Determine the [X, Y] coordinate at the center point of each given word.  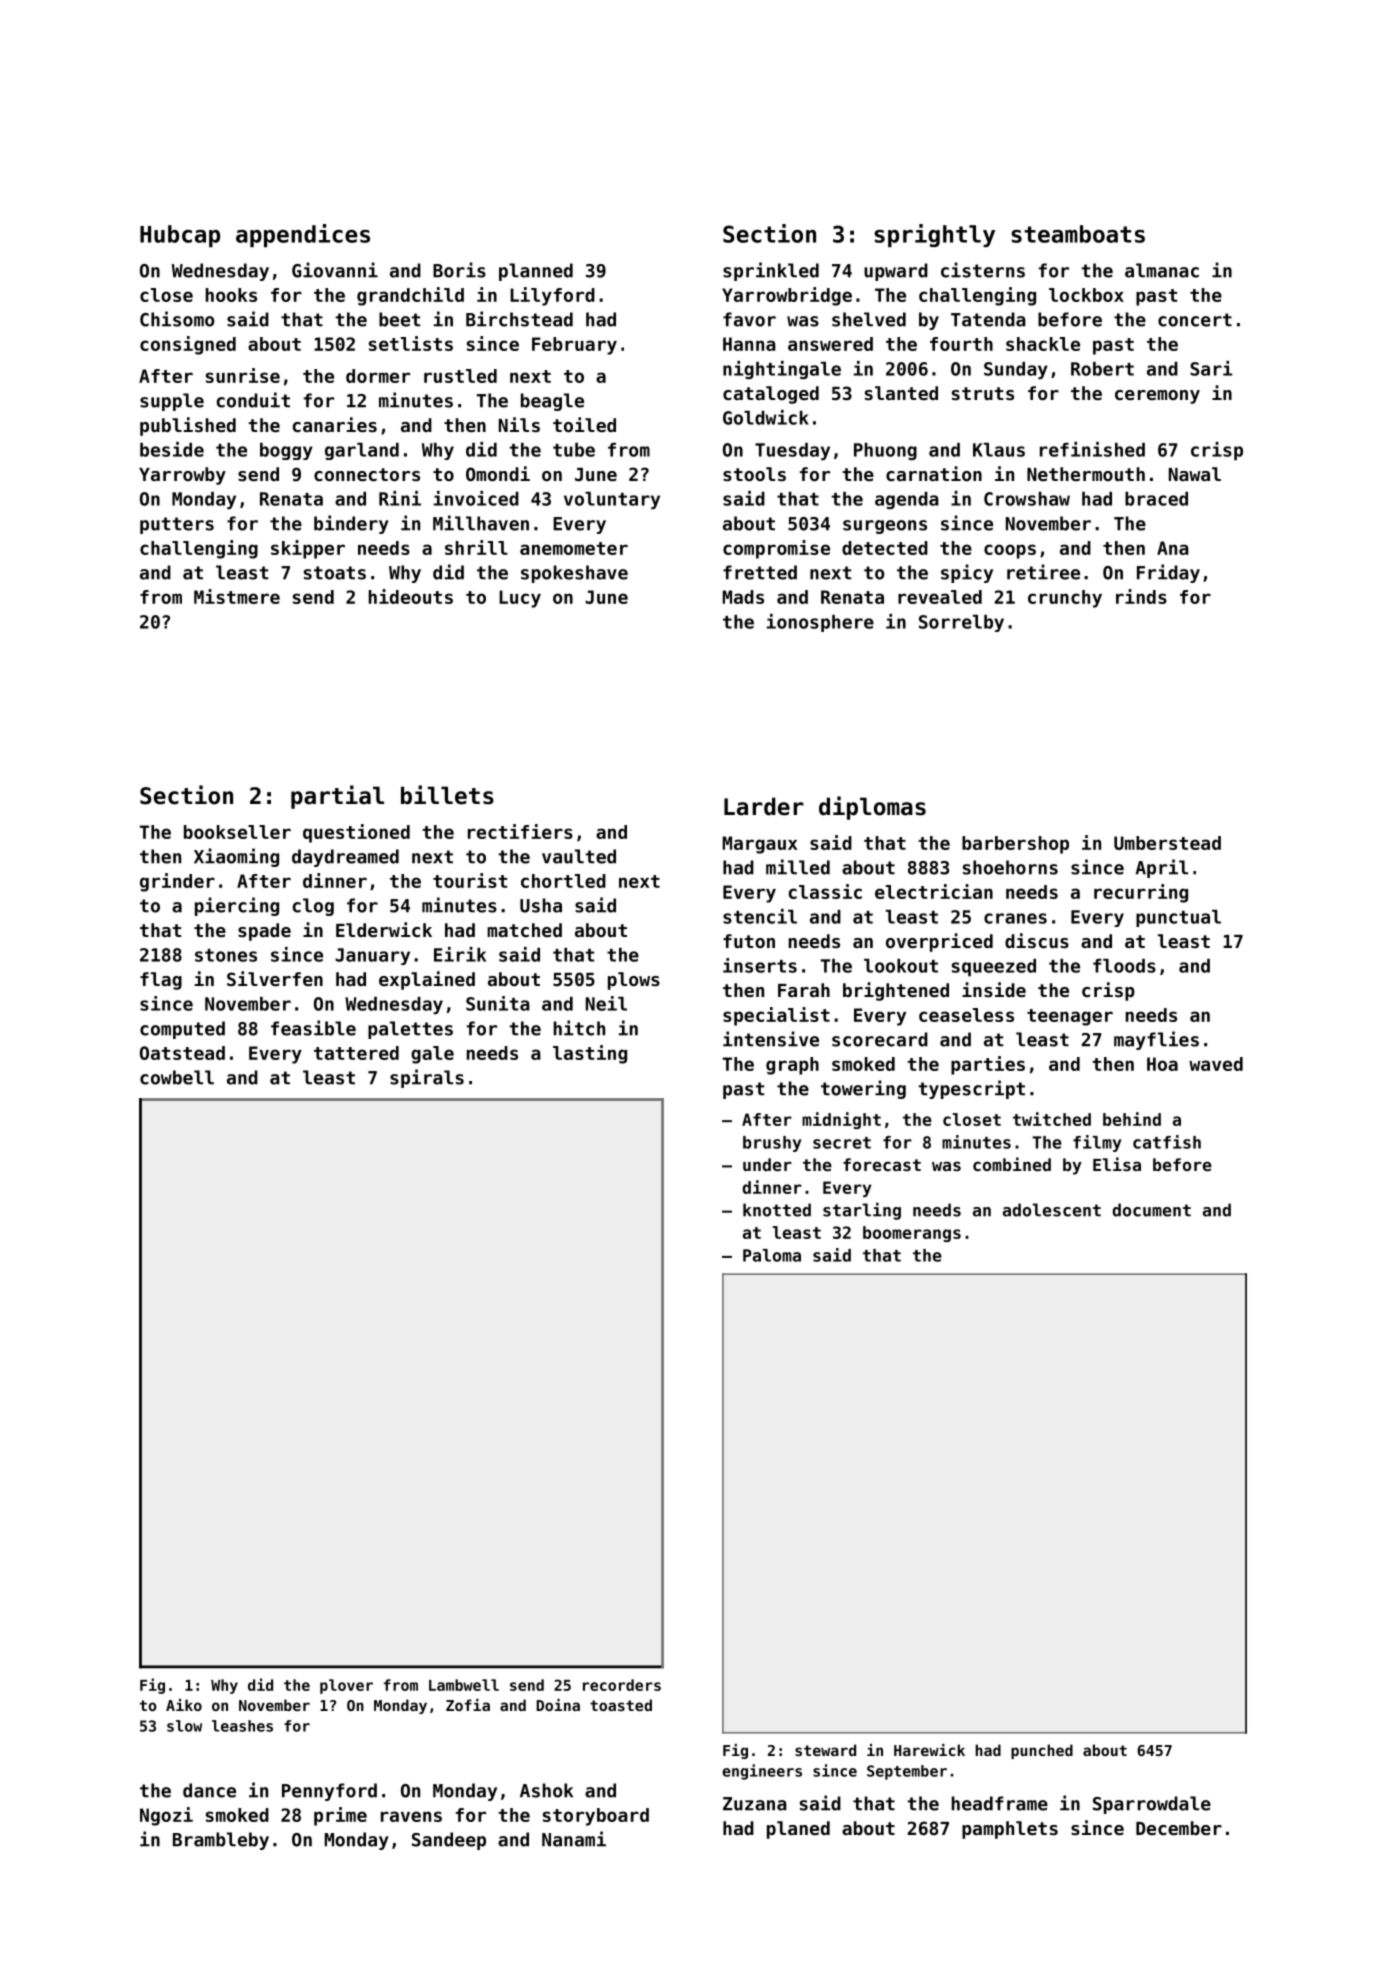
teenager [1070, 1017]
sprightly [934, 235]
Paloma [772, 1255]
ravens [411, 1816]
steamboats [1078, 234]
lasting [590, 1054]
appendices [303, 235]
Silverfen [275, 978]
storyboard [596, 1817]
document [1151, 1210]
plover [346, 1686]
